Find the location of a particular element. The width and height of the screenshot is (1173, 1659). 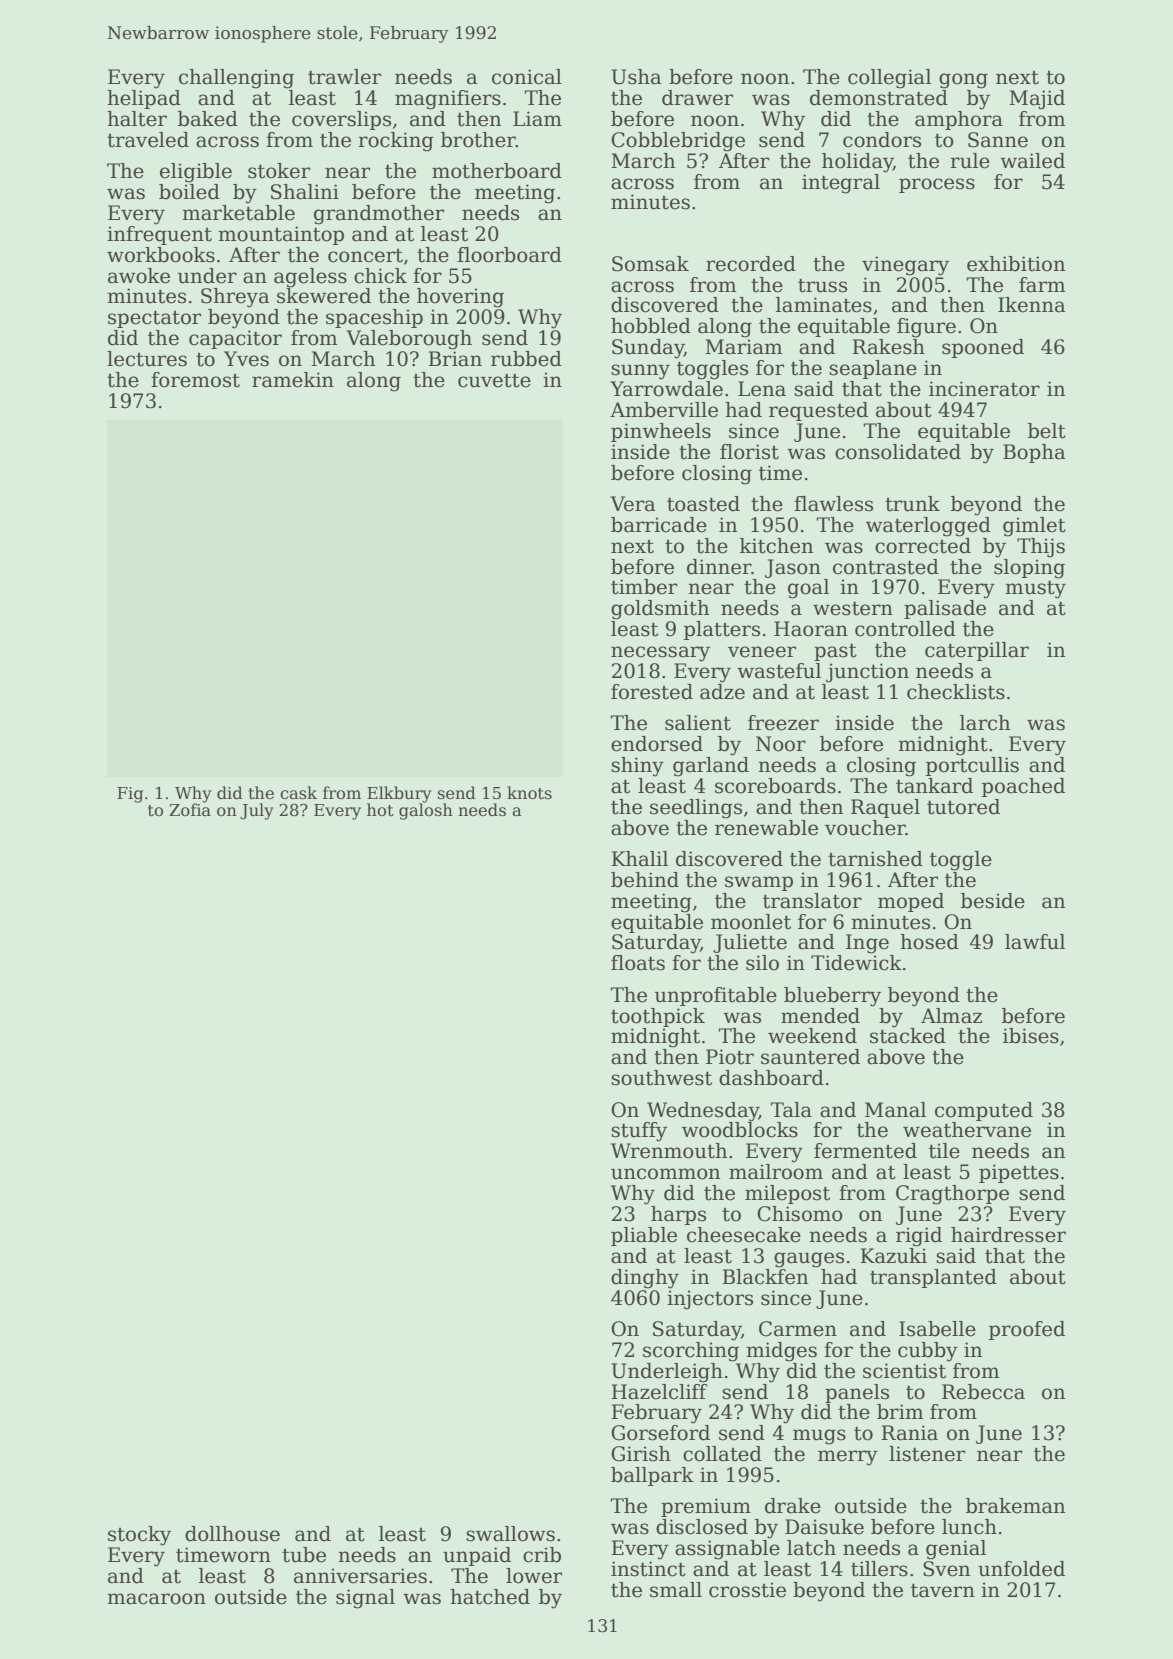

stoker is located at coordinates (279, 171).
